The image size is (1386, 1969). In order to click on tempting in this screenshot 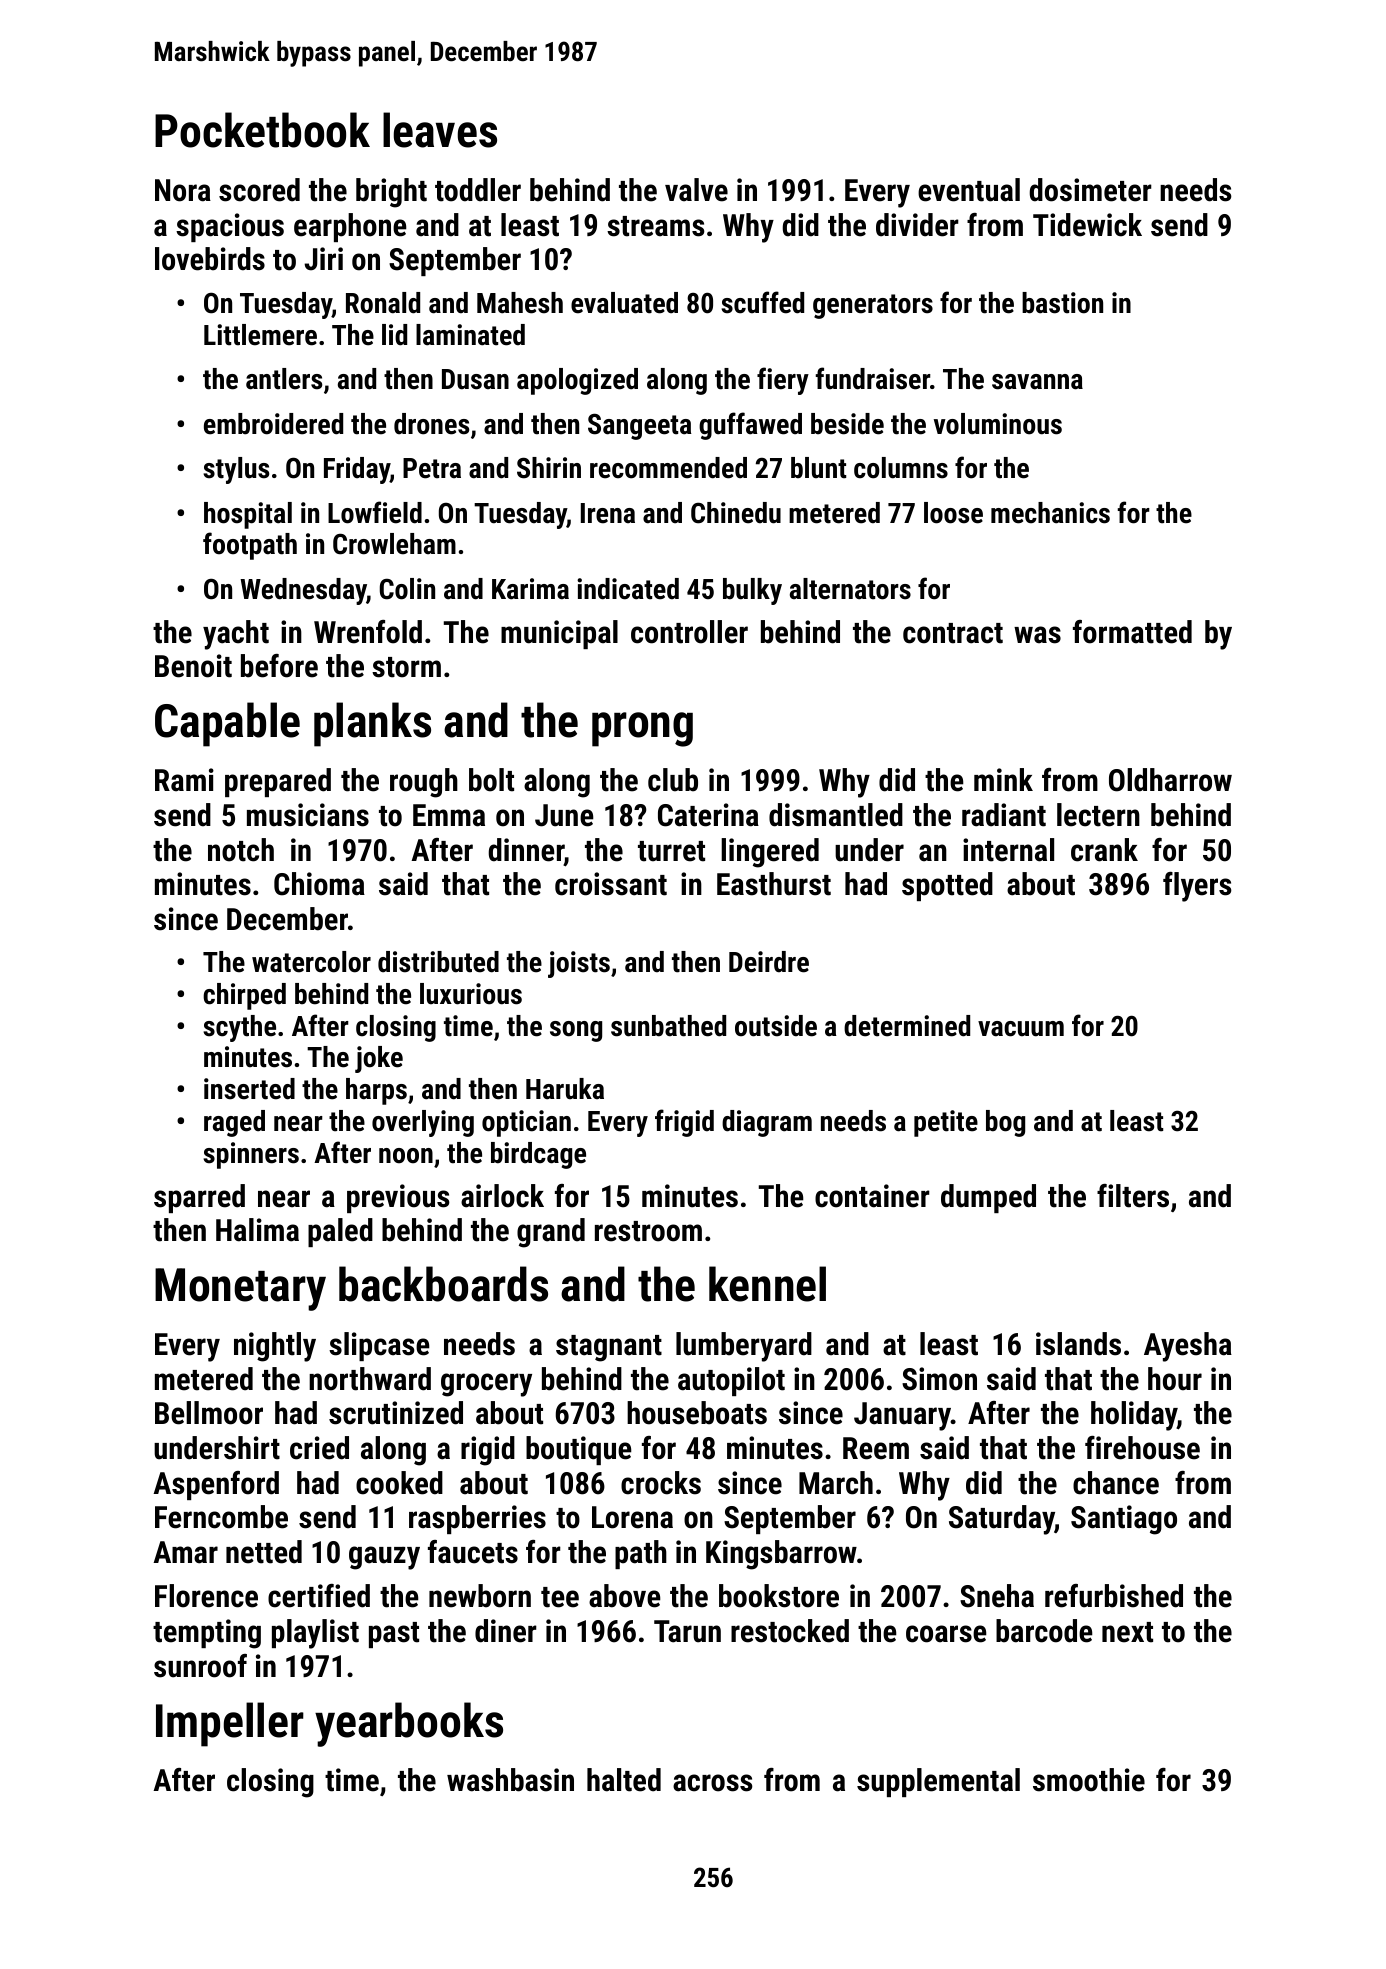, I will do `click(207, 1634)`.
